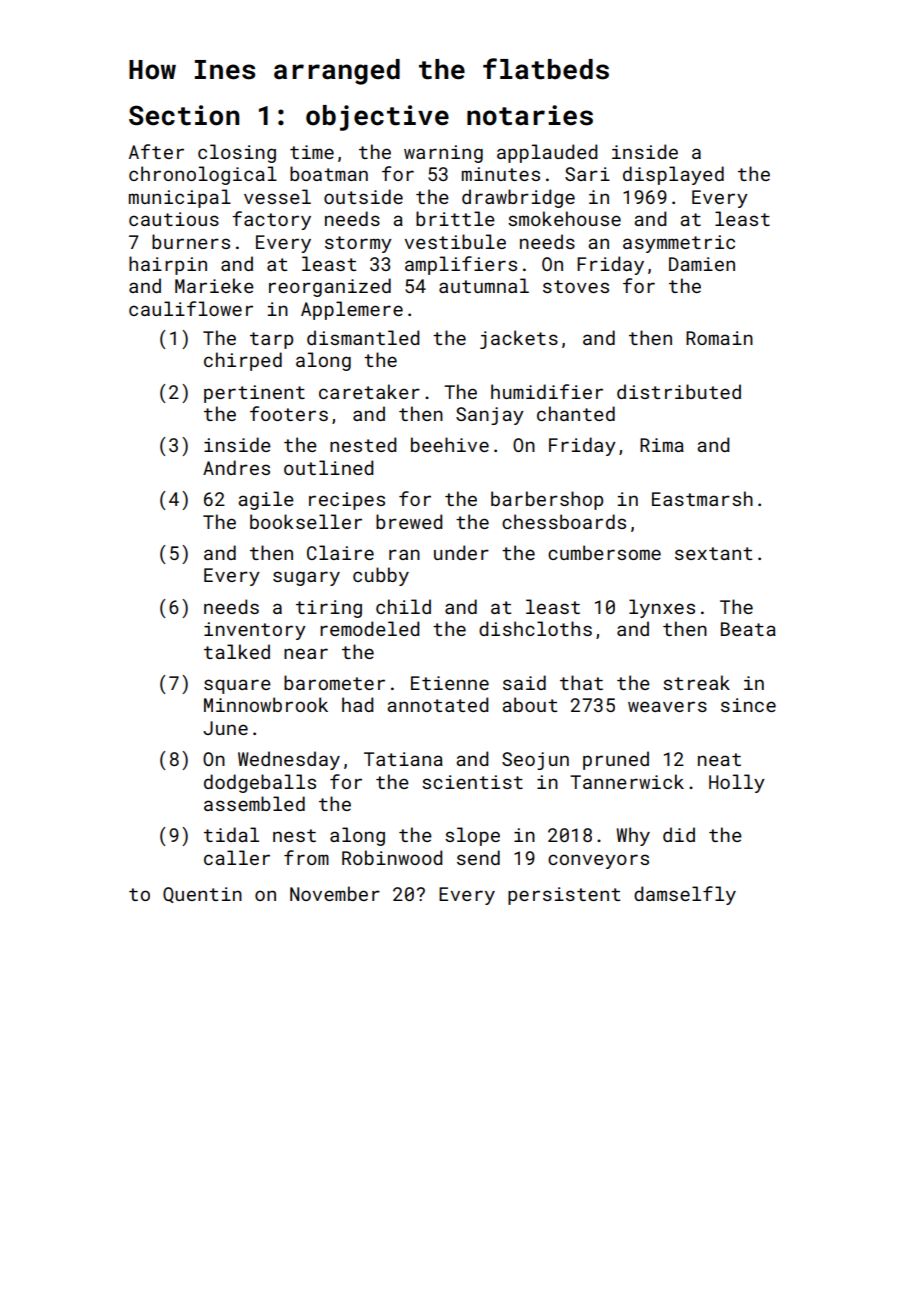 The image size is (908, 1316). What do you see at coordinates (673, 175) in the screenshot?
I see `displayed` at bounding box center [673, 175].
